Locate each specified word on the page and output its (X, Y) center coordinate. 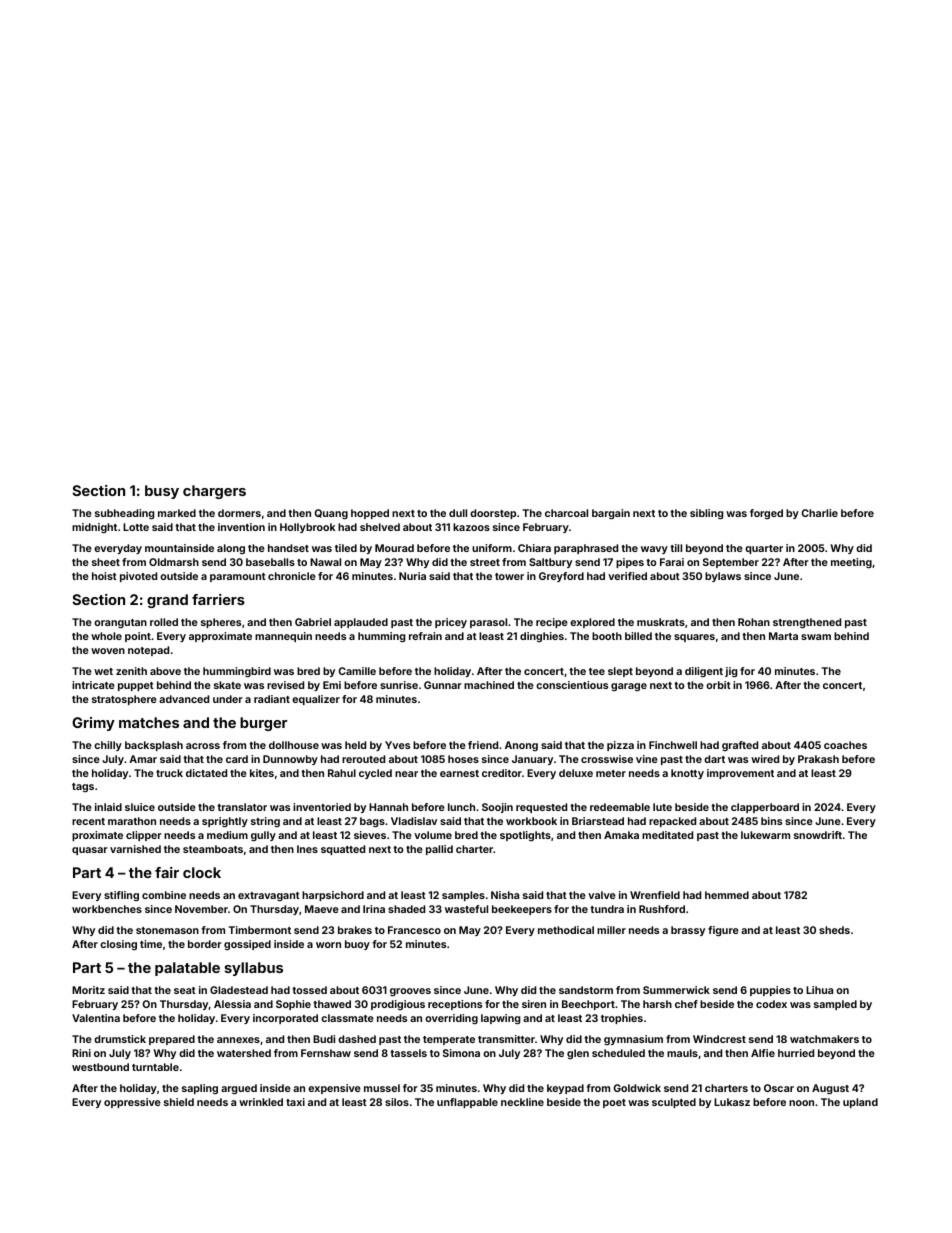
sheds (834, 930)
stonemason (167, 930)
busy (162, 492)
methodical (566, 930)
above (165, 671)
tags (83, 787)
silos (397, 1102)
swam (816, 637)
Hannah (388, 807)
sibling (706, 514)
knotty (687, 774)
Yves (397, 745)
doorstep (493, 514)
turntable (155, 1067)
